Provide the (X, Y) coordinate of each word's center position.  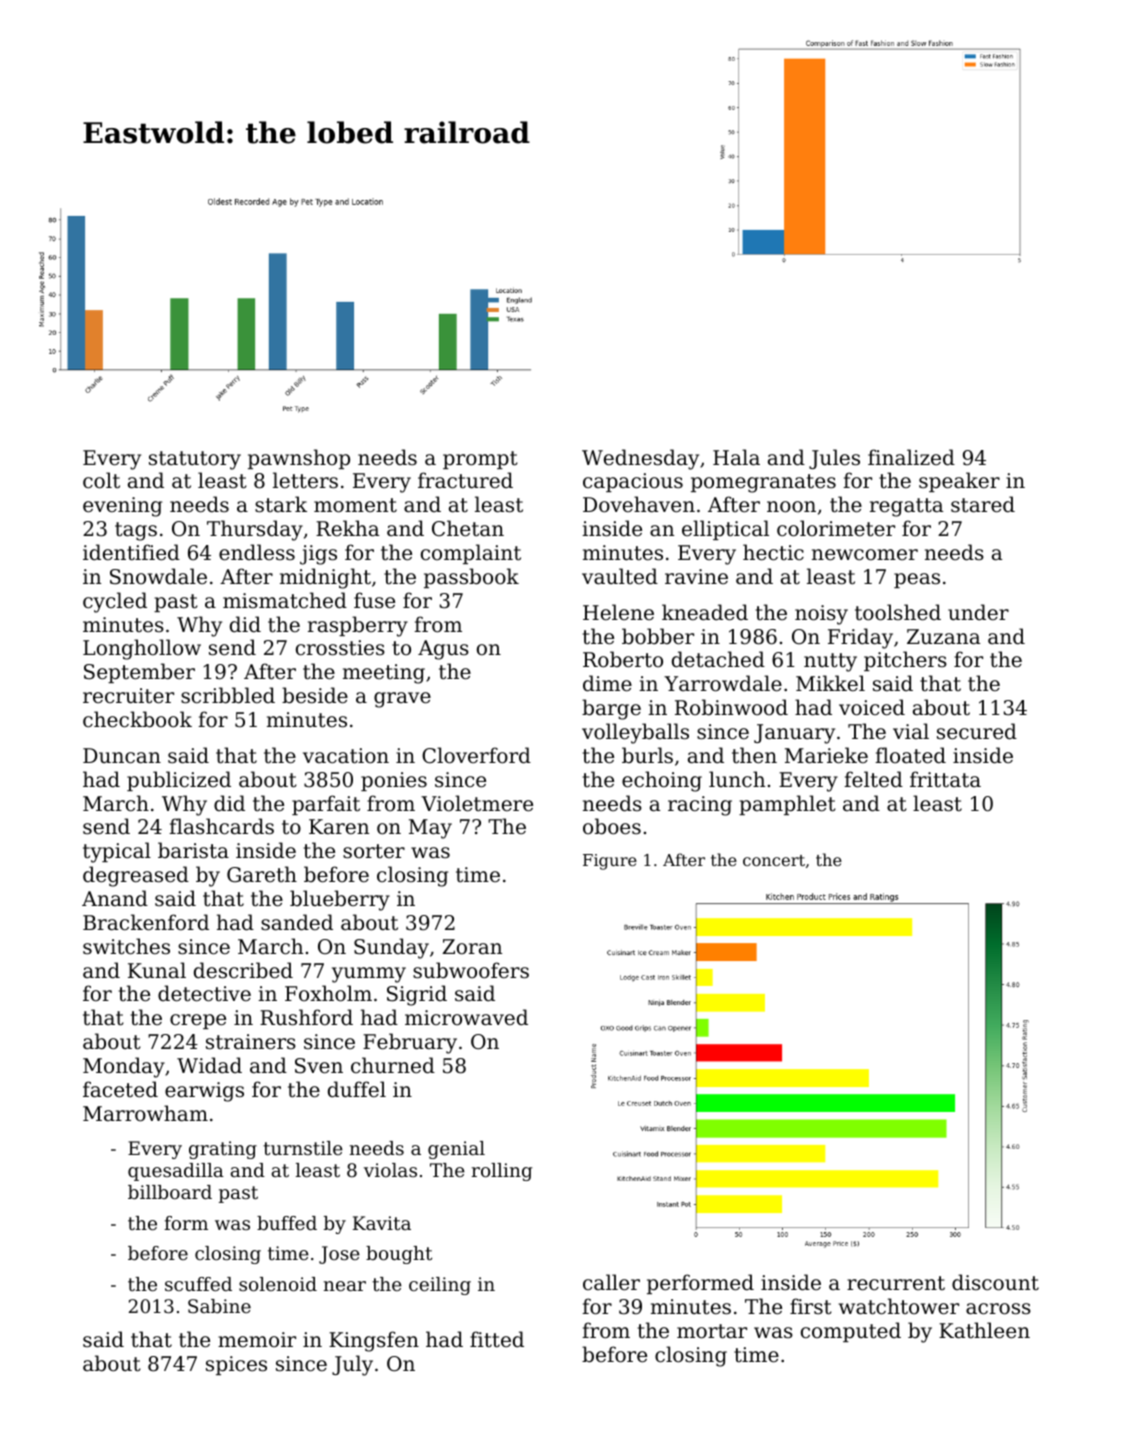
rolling (502, 1172)
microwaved (466, 1017)
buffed (287, 1223)
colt (101, 480)
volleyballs (635, 733)
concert (774, 860)
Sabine (219, 1306)
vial (911, 731)
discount (995, 1282)
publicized (179, 781)
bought (399, 1255)
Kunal (157, 970)
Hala (736, 457)
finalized (911, 457)
